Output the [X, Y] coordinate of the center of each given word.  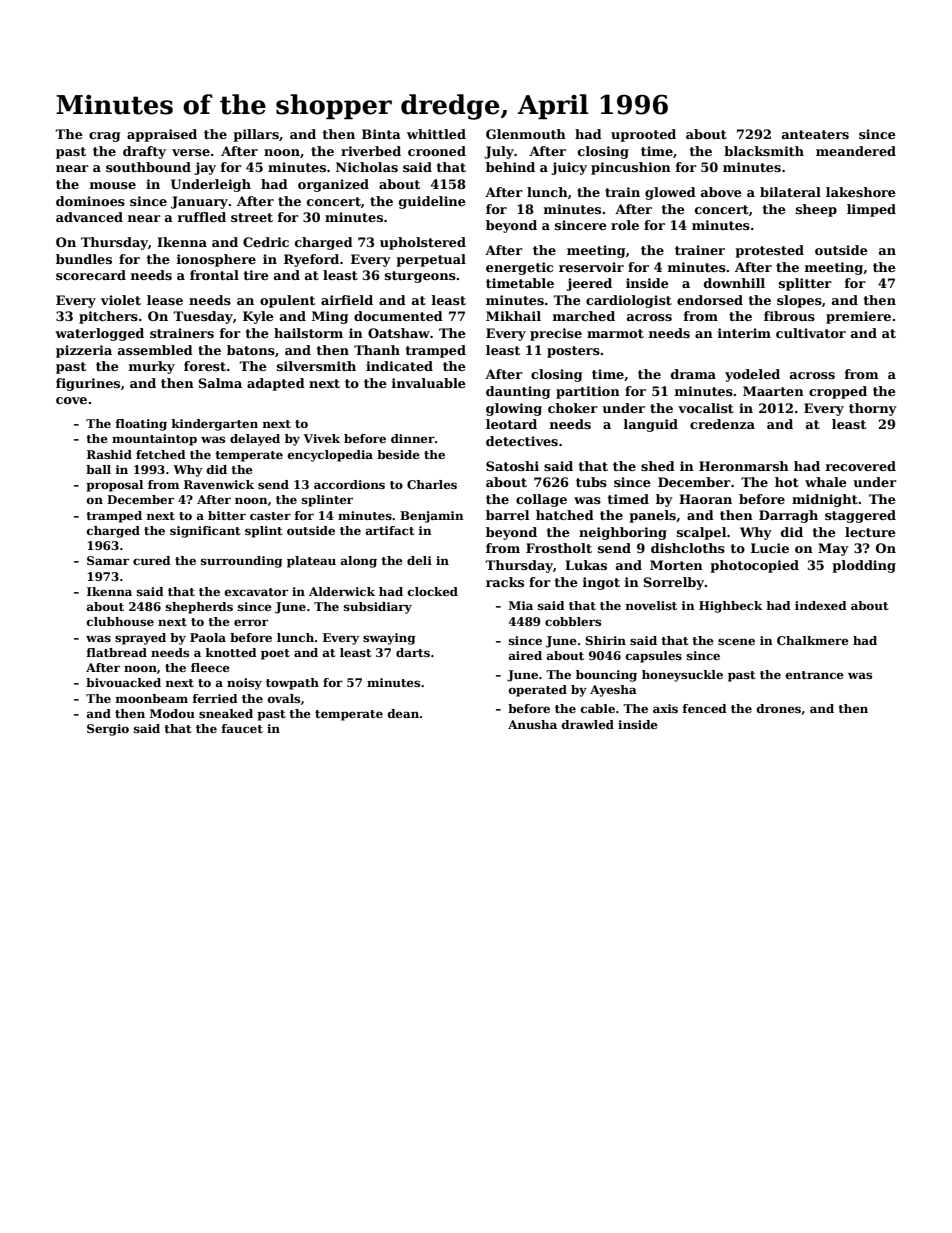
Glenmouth [526, 134]
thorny [873, 409]
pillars [256, 135]
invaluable [429, 383]
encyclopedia [330, 456]
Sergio [108, 730]
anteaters [815, 134]
